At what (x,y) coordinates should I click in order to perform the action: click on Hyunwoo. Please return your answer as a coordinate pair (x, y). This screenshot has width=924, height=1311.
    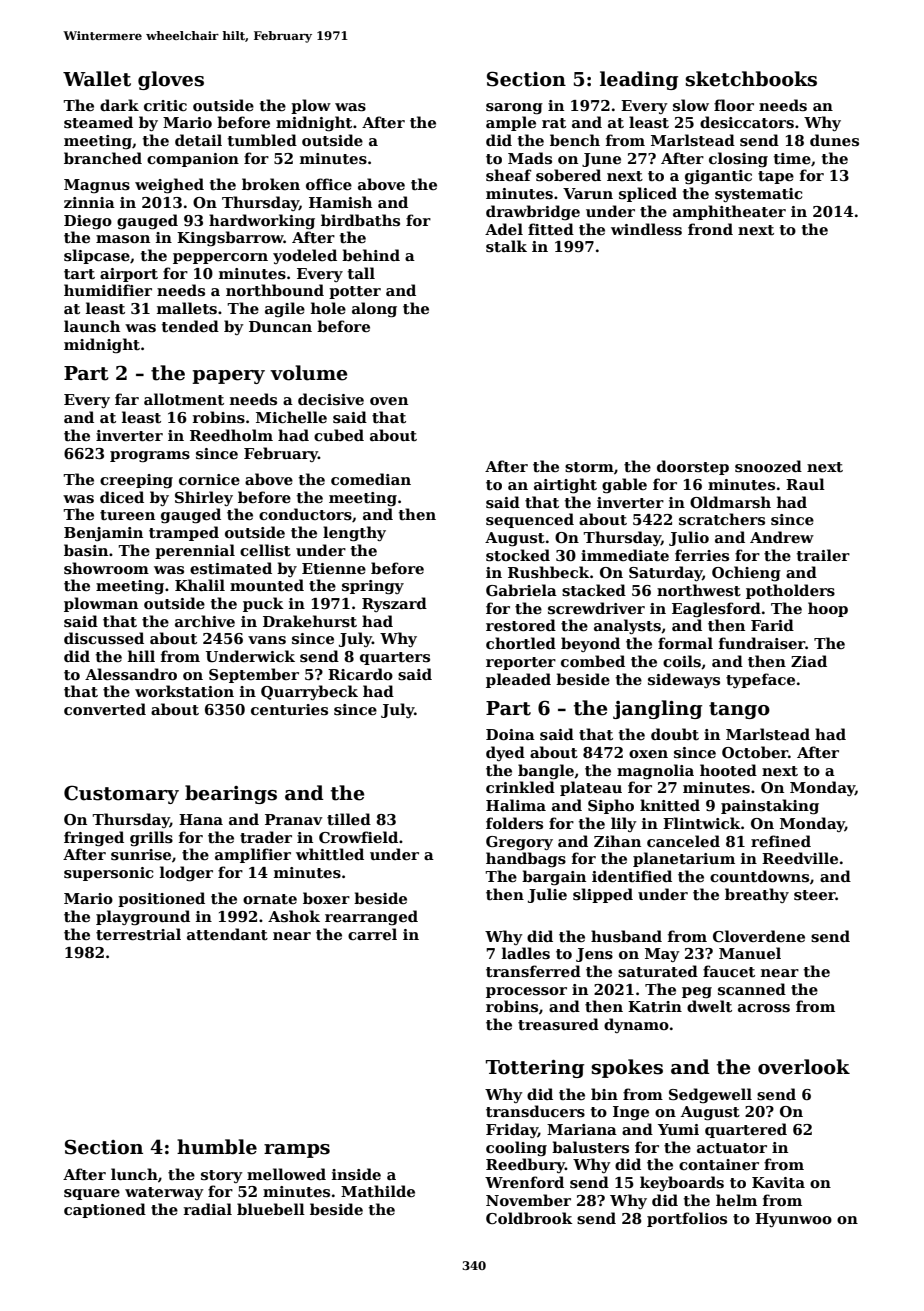
    Looking at the image, I should click on (793, 1220).
